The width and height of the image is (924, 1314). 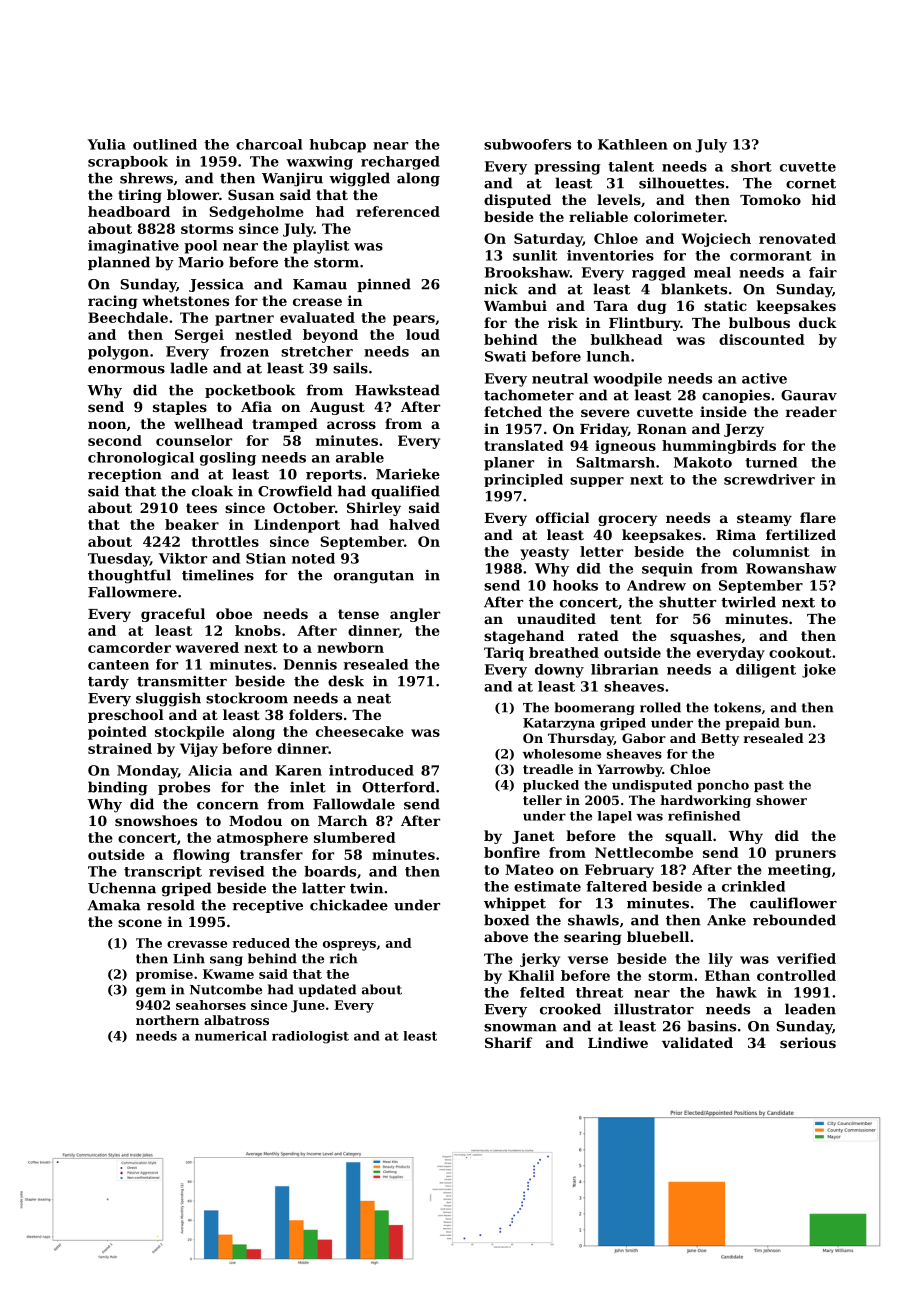 What do you see at coordinates (129, 211) in the image?
I see `headboard` at bounding box center [129, 211].
